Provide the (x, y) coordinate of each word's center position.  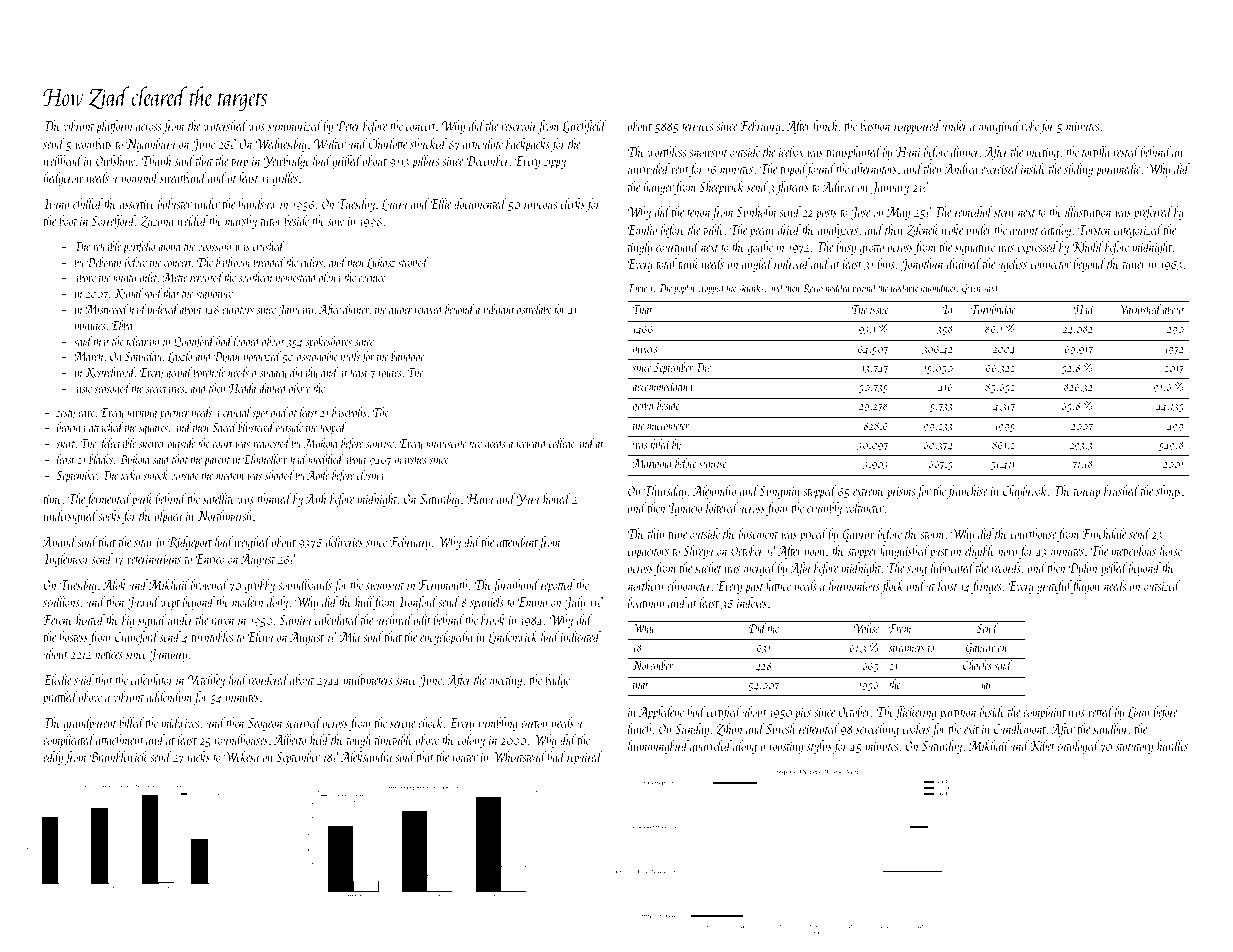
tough (359, 741)
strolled (413, 262)
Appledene (661, 713)
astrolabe (535, 310)
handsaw (257, 203)
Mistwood (106, 309)
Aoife (318, 476)
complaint (1044, 713)
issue (879, 310)
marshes (410, 459)
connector (1051, 265)
